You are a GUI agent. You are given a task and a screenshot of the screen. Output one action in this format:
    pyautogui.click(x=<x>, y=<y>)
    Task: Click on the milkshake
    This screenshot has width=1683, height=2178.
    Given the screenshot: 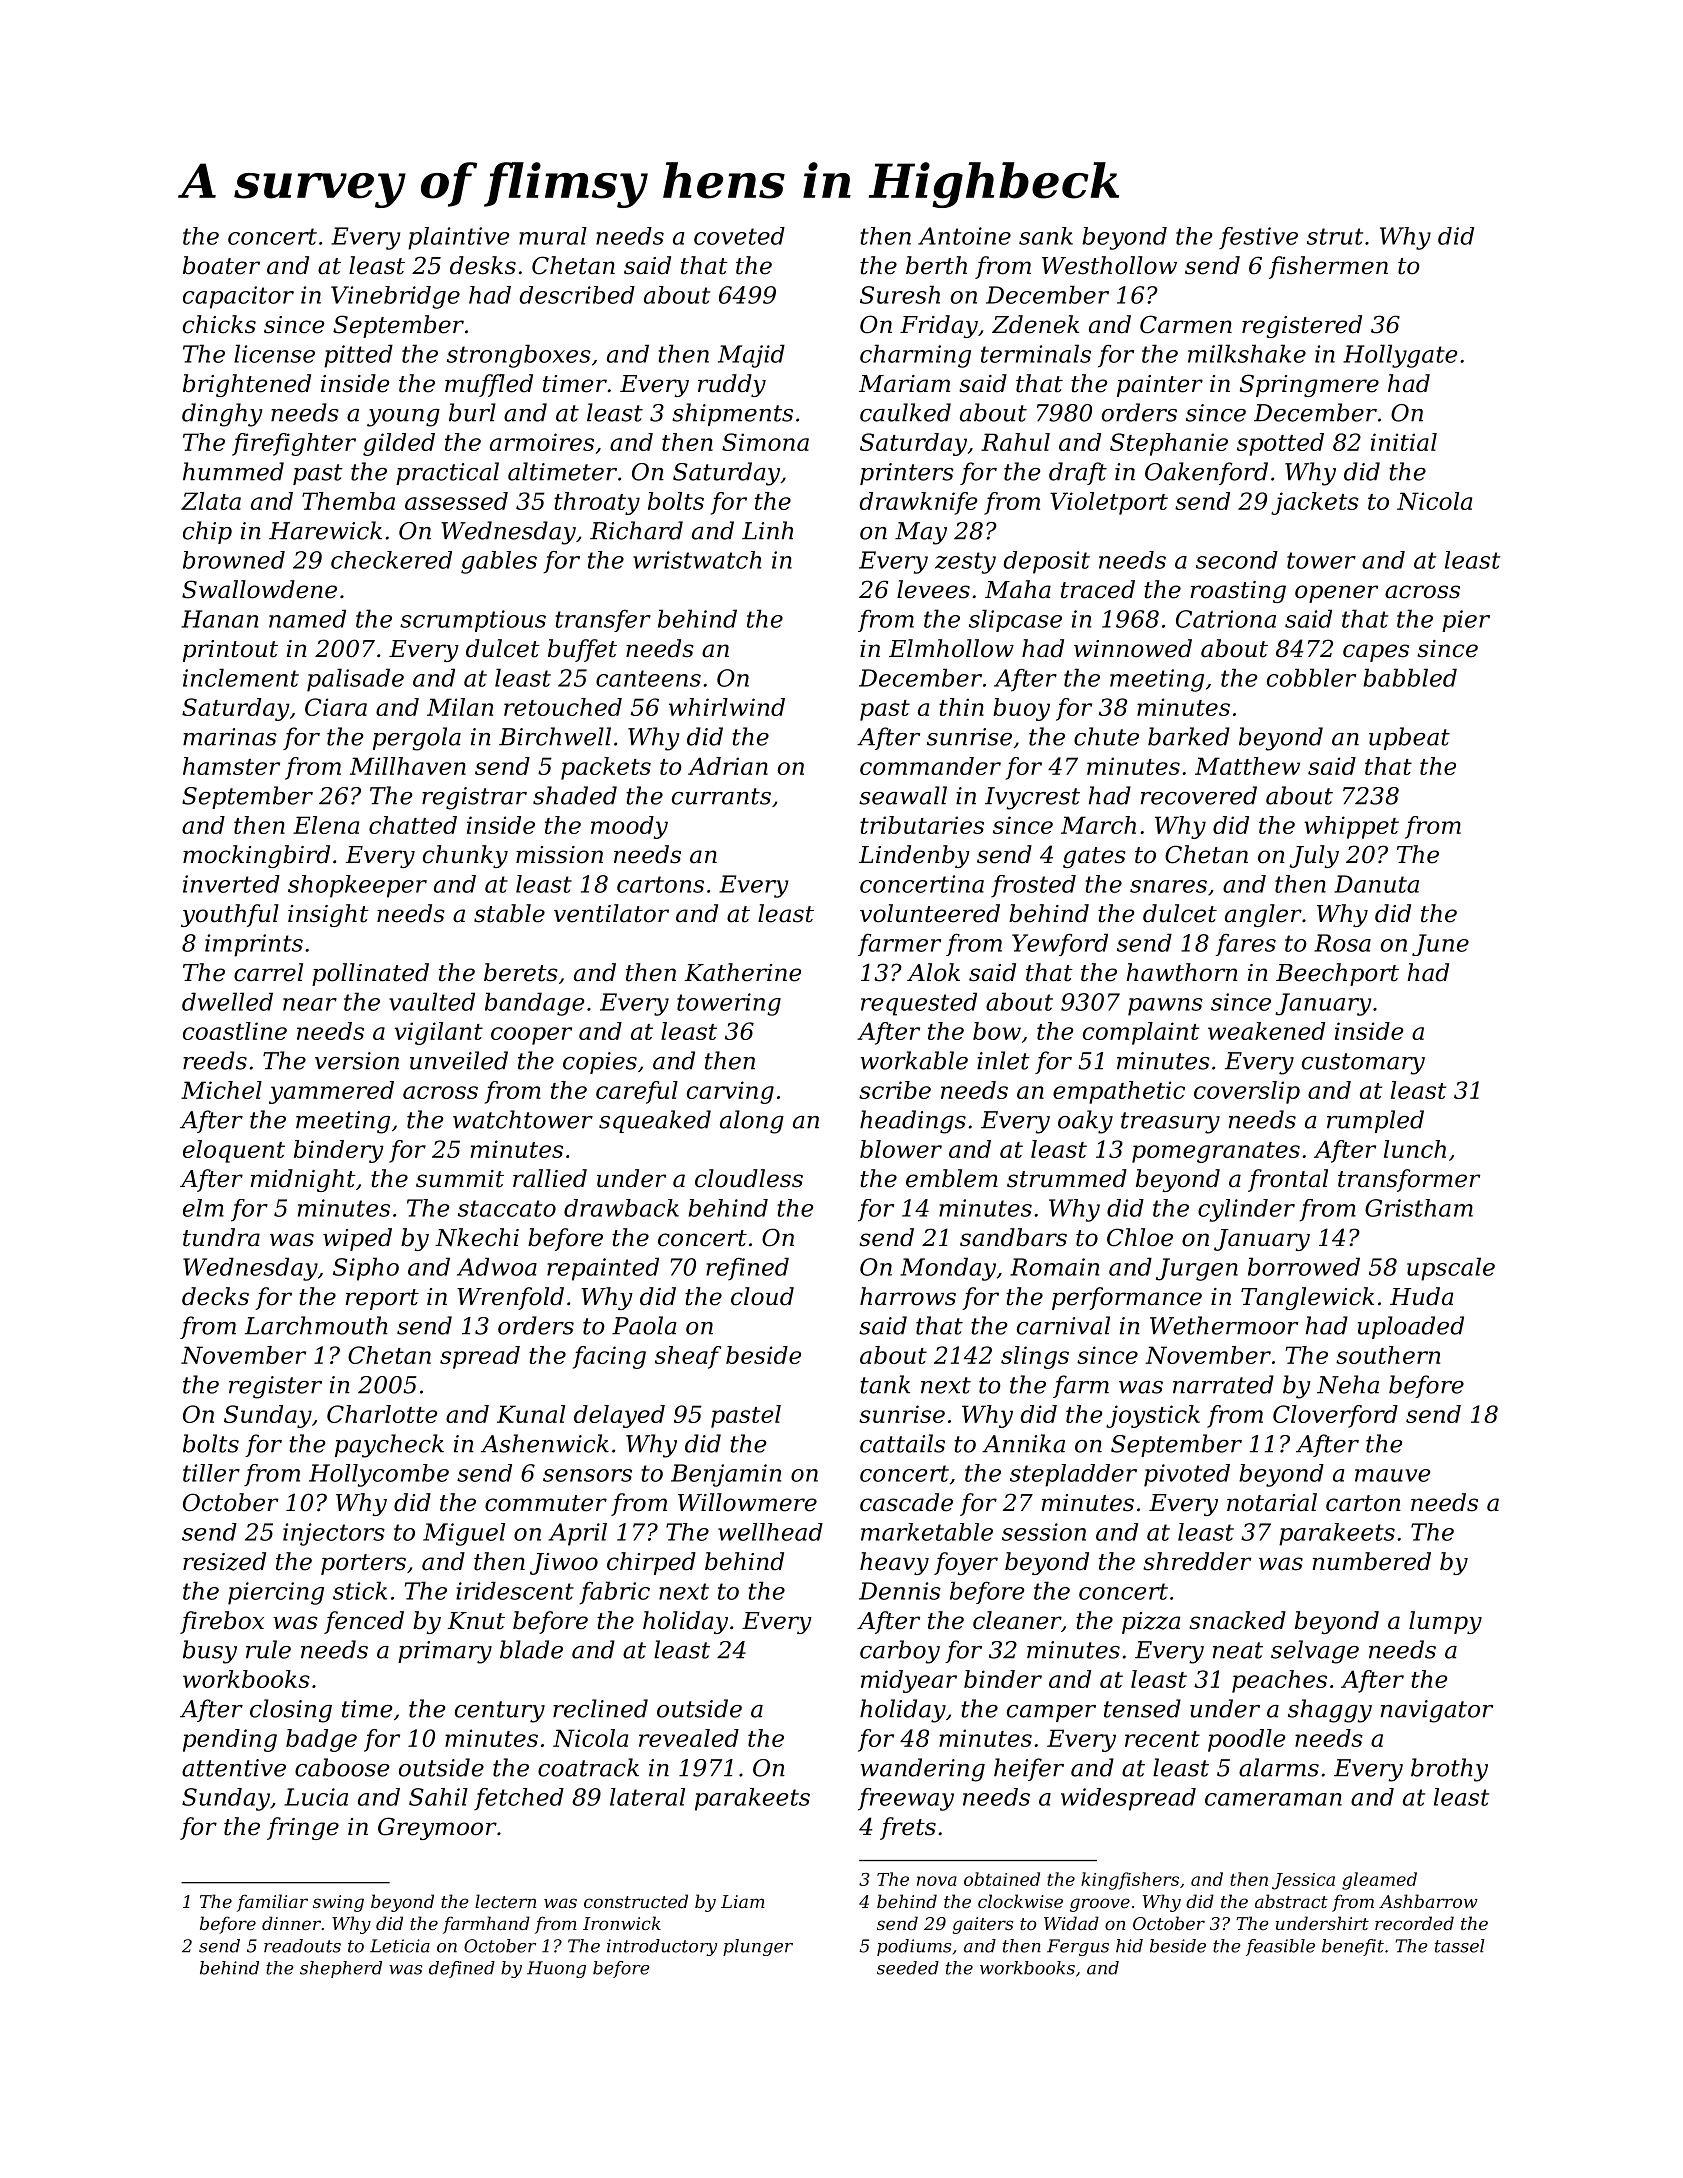 What is the action you would take?
    pyautogui.click(x=1247, y=353)
